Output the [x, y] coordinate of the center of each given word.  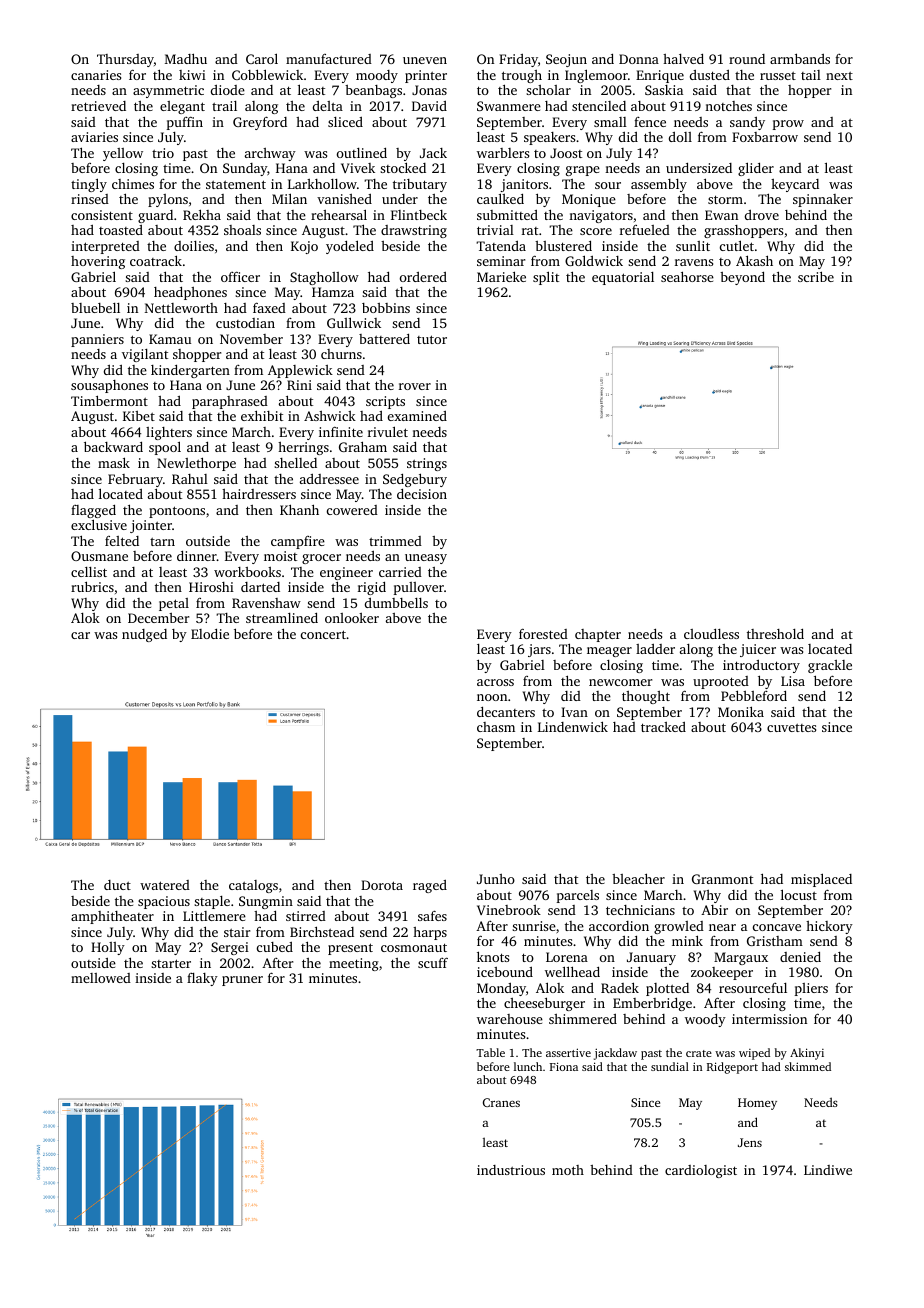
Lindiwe [828, 1170]
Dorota [382, 885]
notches [728, 106]
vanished [344, 199]
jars [539, 650]
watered [165, 885]
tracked [663, 727]
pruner [242, 981]
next [839, 76]
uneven [425, 60]
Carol [262, 58]
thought [646, 697]
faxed [269, 307]
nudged [144, 635]
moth [568, 1170]
